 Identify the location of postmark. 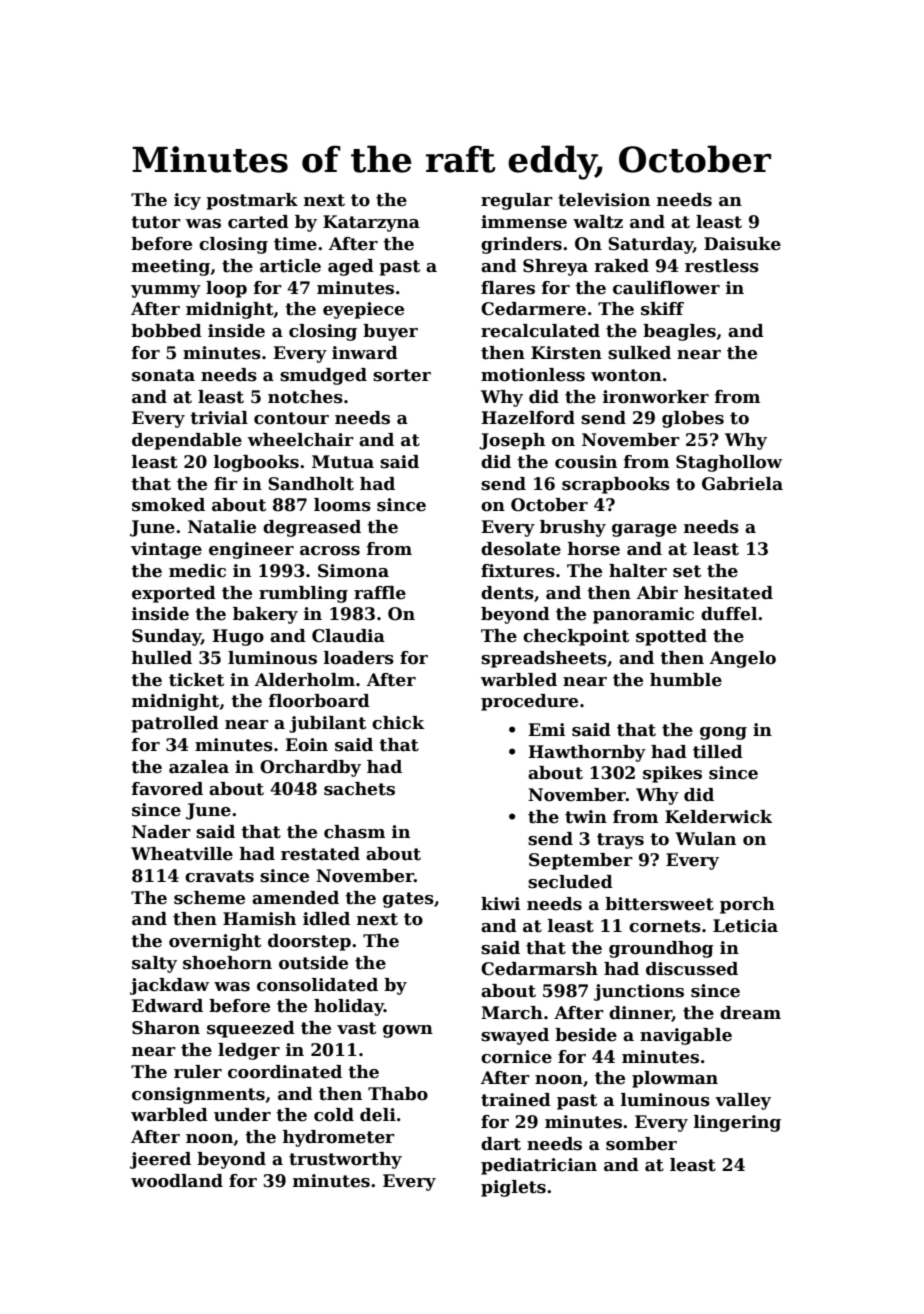
(252, 201).
